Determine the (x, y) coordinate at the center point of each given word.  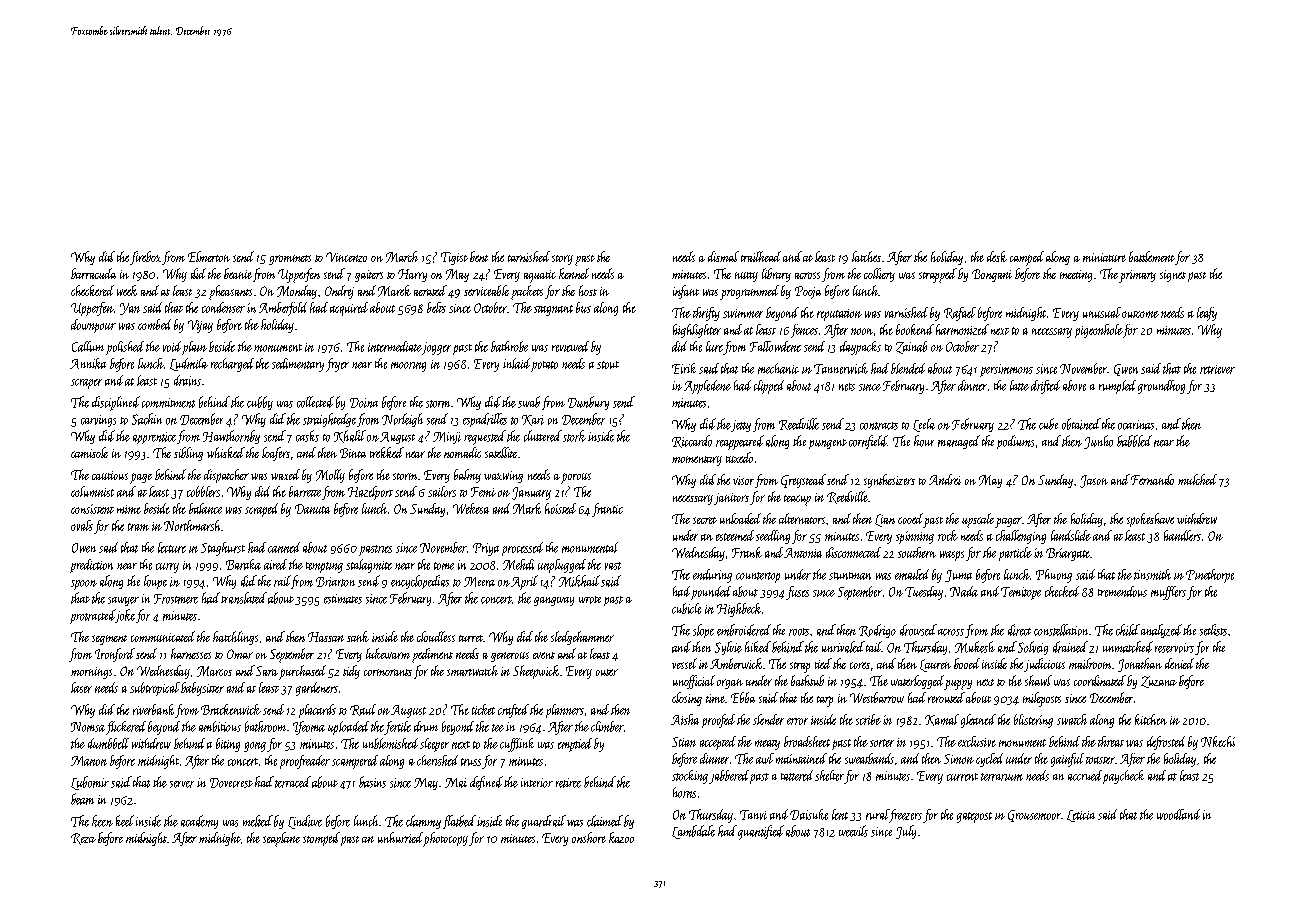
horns (684, 792)
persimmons (1006, 370)
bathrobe (509, 346)
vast (613, 566)
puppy (958, 685)
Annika (88, 363)
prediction (91, 566)
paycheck (1123, 777)
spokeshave (1150, 520)
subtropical (155, 689)
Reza (83, 839)
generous (510, 657)
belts (436, 307)
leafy (1207, 314)
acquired (349, 309)
